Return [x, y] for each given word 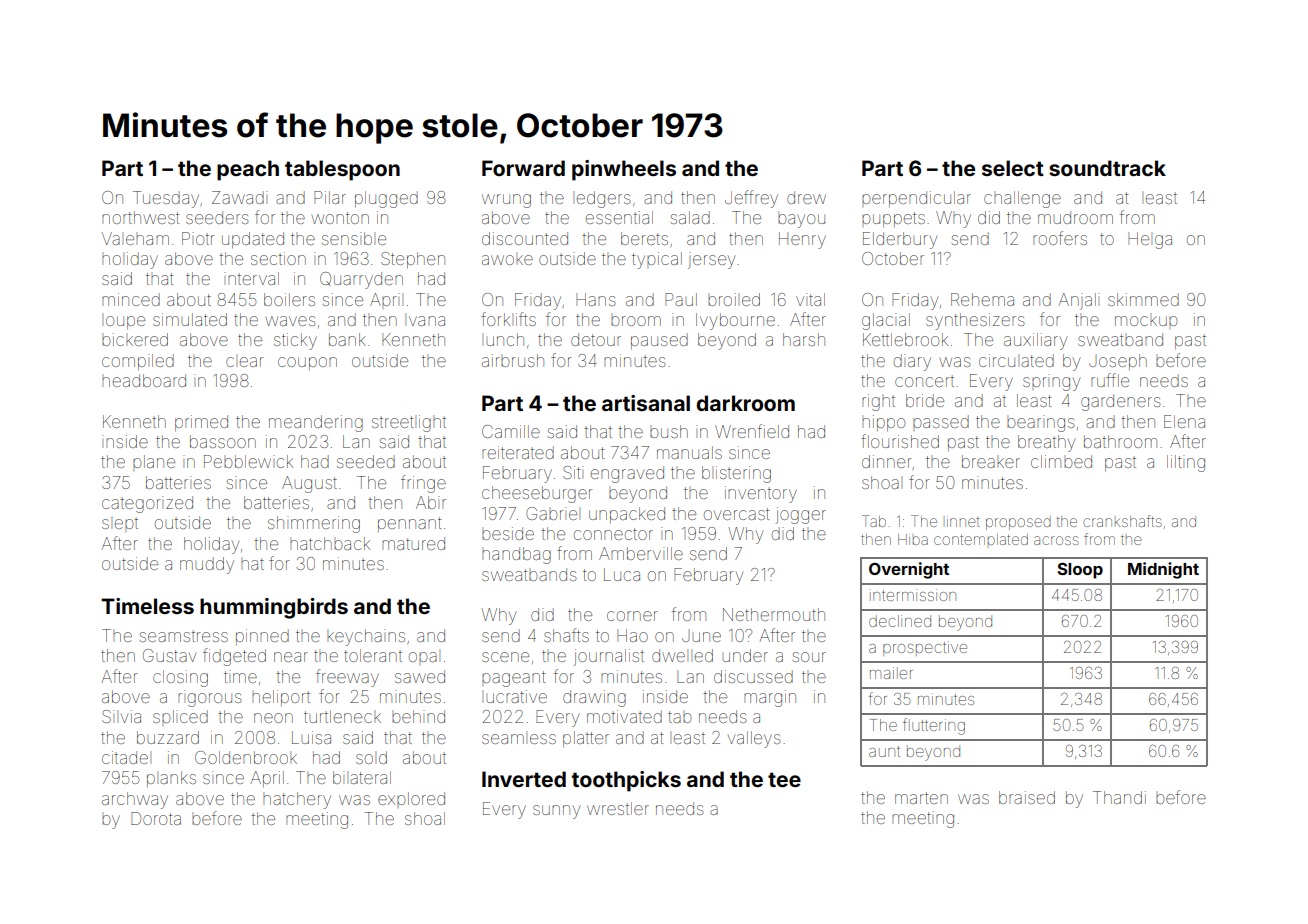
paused [659, 341]
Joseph [1118, 362]
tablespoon [342, 170]
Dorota [156, 818]
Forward [523, 168]
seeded [366, 461]
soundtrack [1107, 168]
